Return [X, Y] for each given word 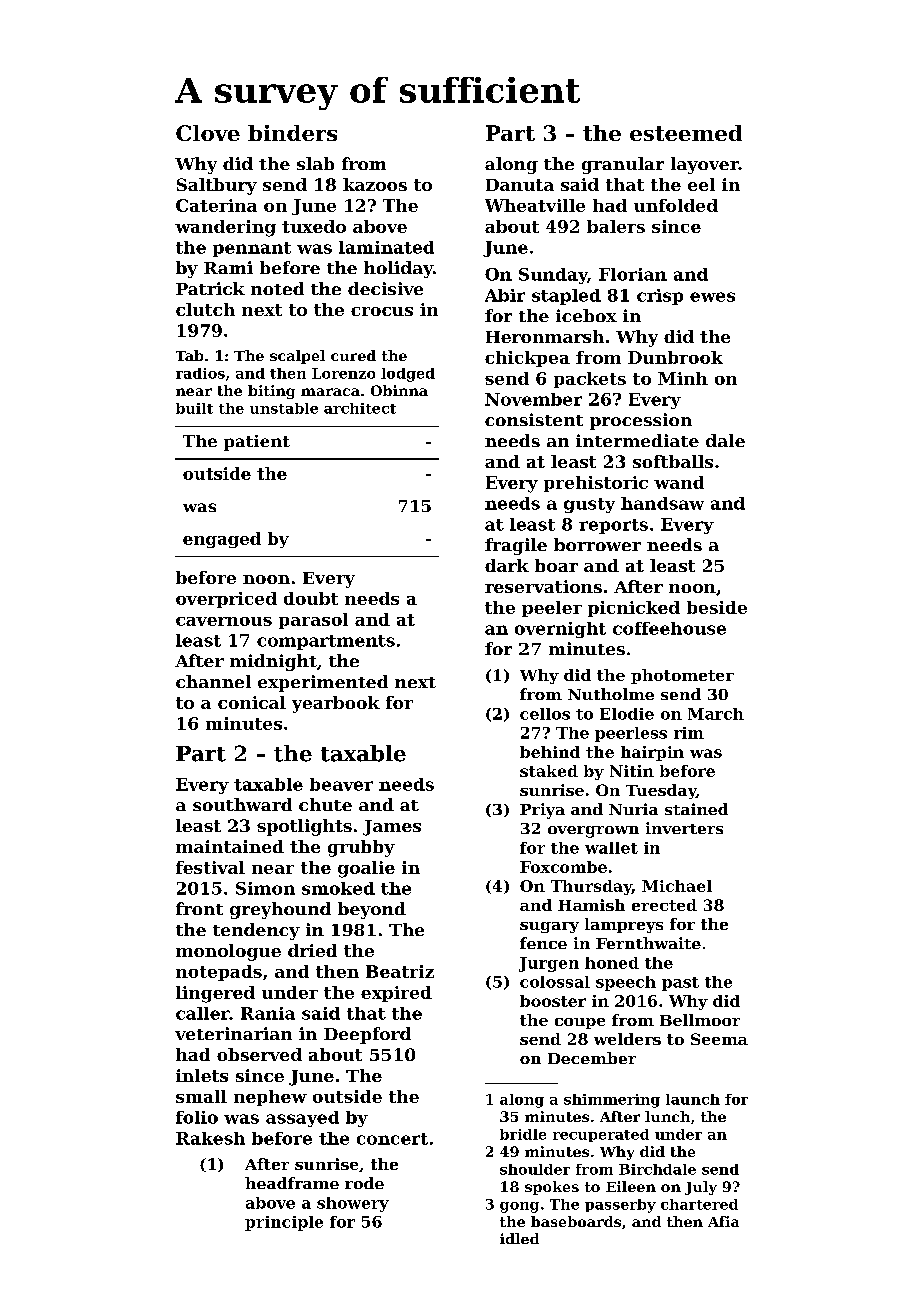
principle [284, 1223]
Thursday [591, 887]
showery [353, 1204]
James [392, 828]
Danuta [520, 185]
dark [507, 565]
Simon [265, 888]
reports [613, 526]
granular [623, 165]
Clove [208, 133]
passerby [620, 1206]
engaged [222, 540]
